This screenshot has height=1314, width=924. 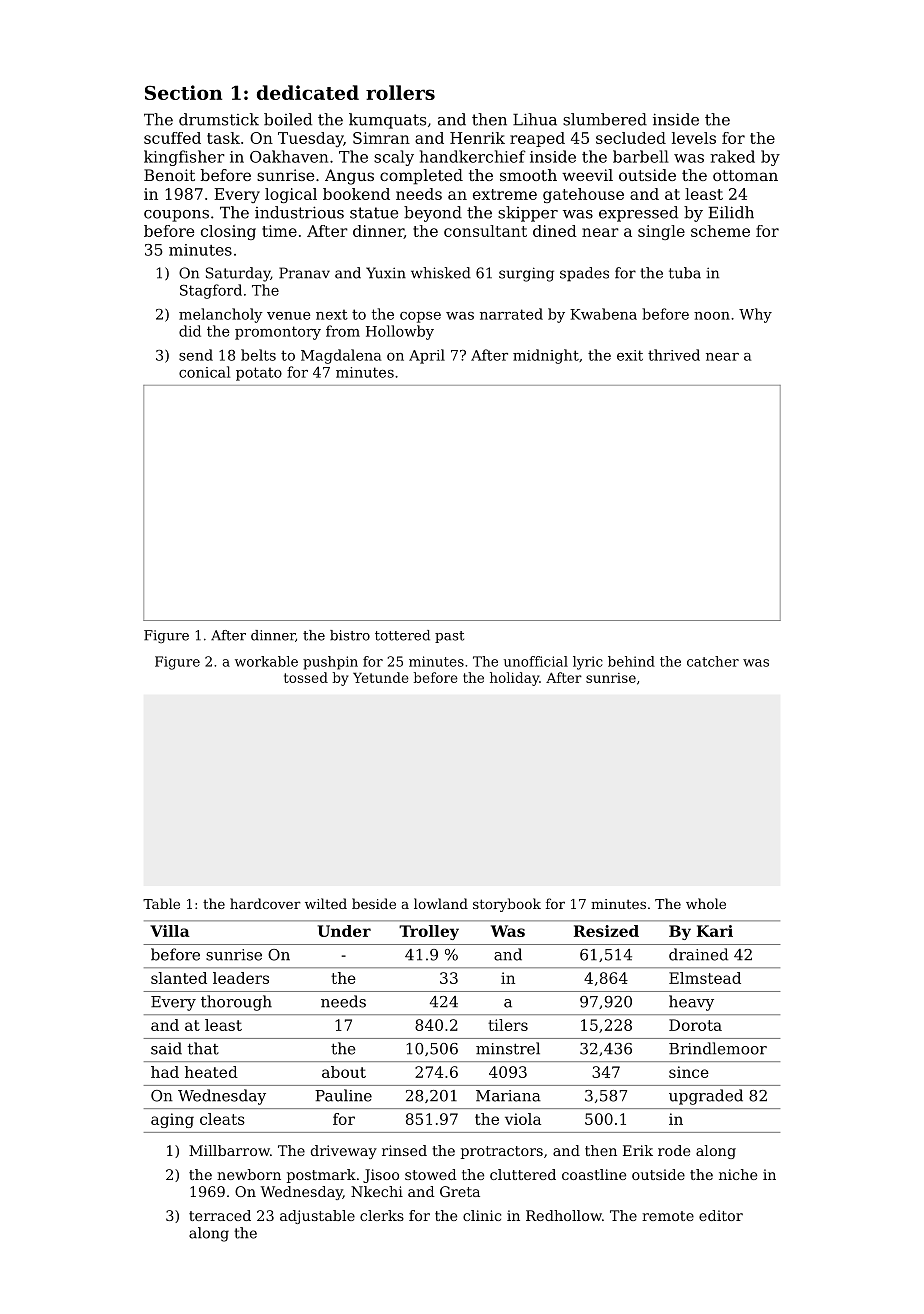 I want to click on Redhollow, so click(x=564, y=1215).
